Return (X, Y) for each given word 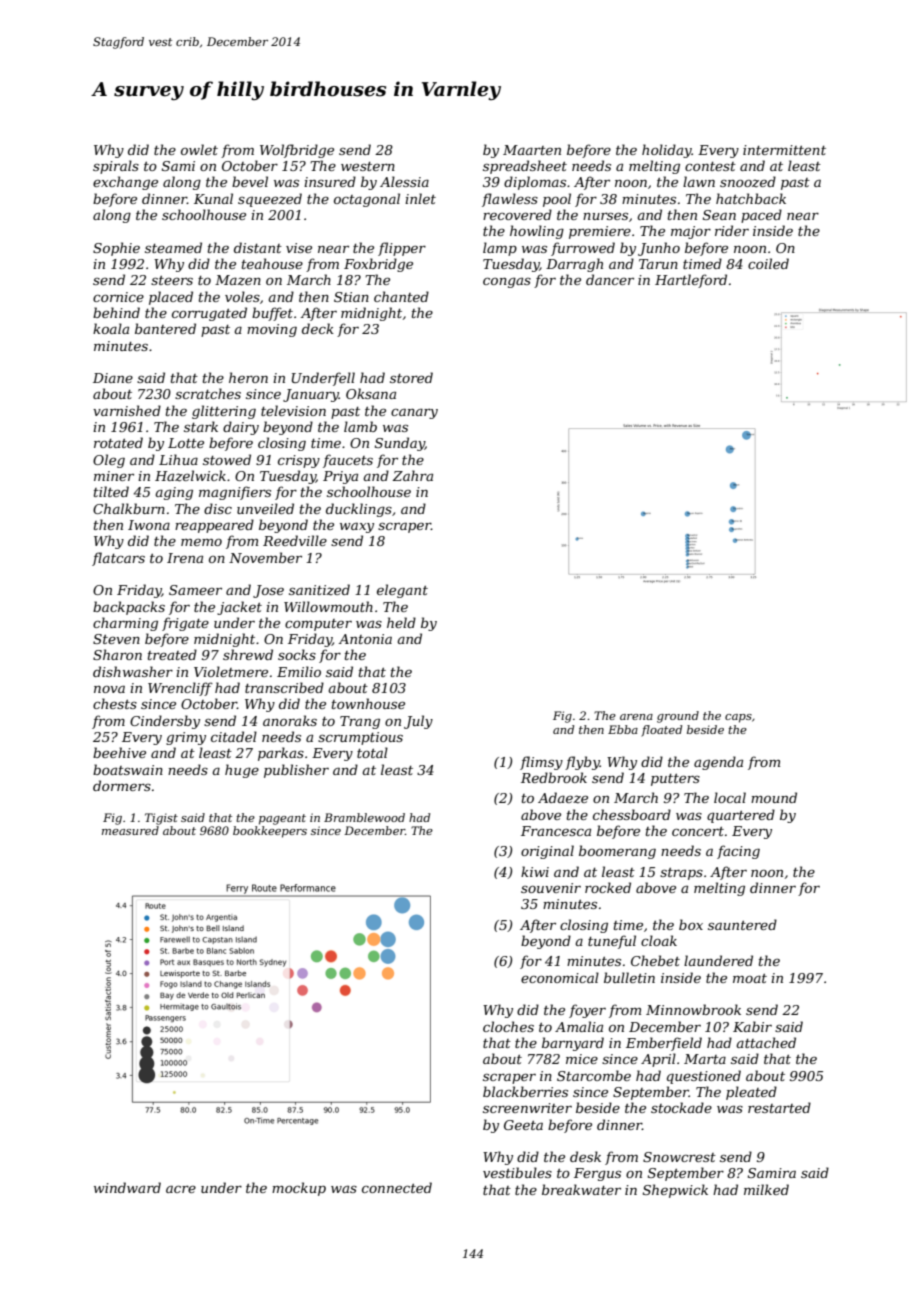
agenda (718, 763)
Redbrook (554, 777)
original (547, 852)
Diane (113, 378)
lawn (699, 181)
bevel (250, 181)
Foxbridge (378, 265)
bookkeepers (270, 832)
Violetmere (231, 671)
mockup (299, 1189)
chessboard (632, 814)
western (368, 166)
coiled (768, 263)
